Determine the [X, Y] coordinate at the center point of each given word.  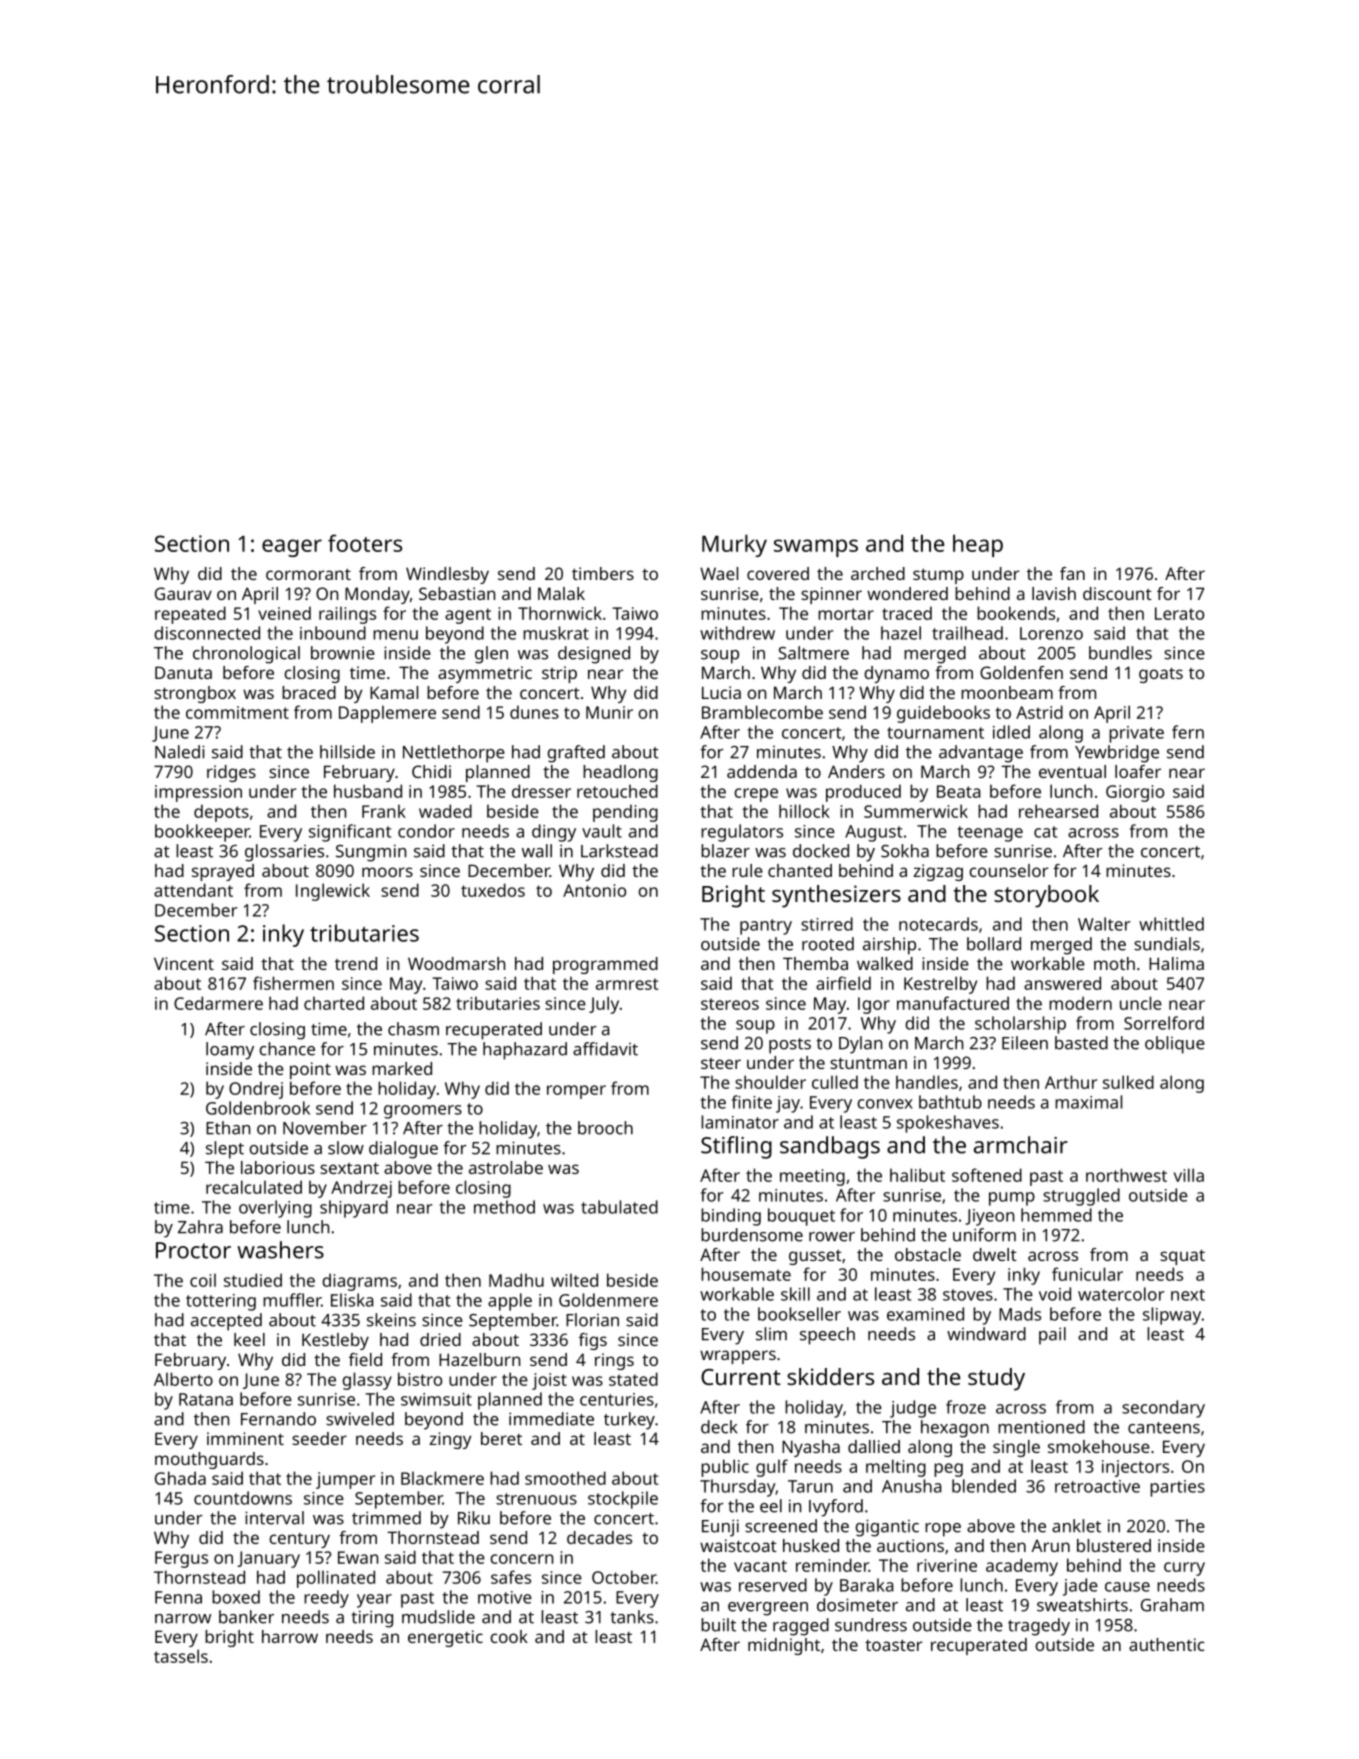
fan [1072, 573]
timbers [603, 573]
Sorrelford [1164, 1023]
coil [203, 1280]
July [604, 1005]
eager [292, 548]
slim [771, 1334]
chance [287, 1049]
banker [246, 1617]
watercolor [1121, 1294]
